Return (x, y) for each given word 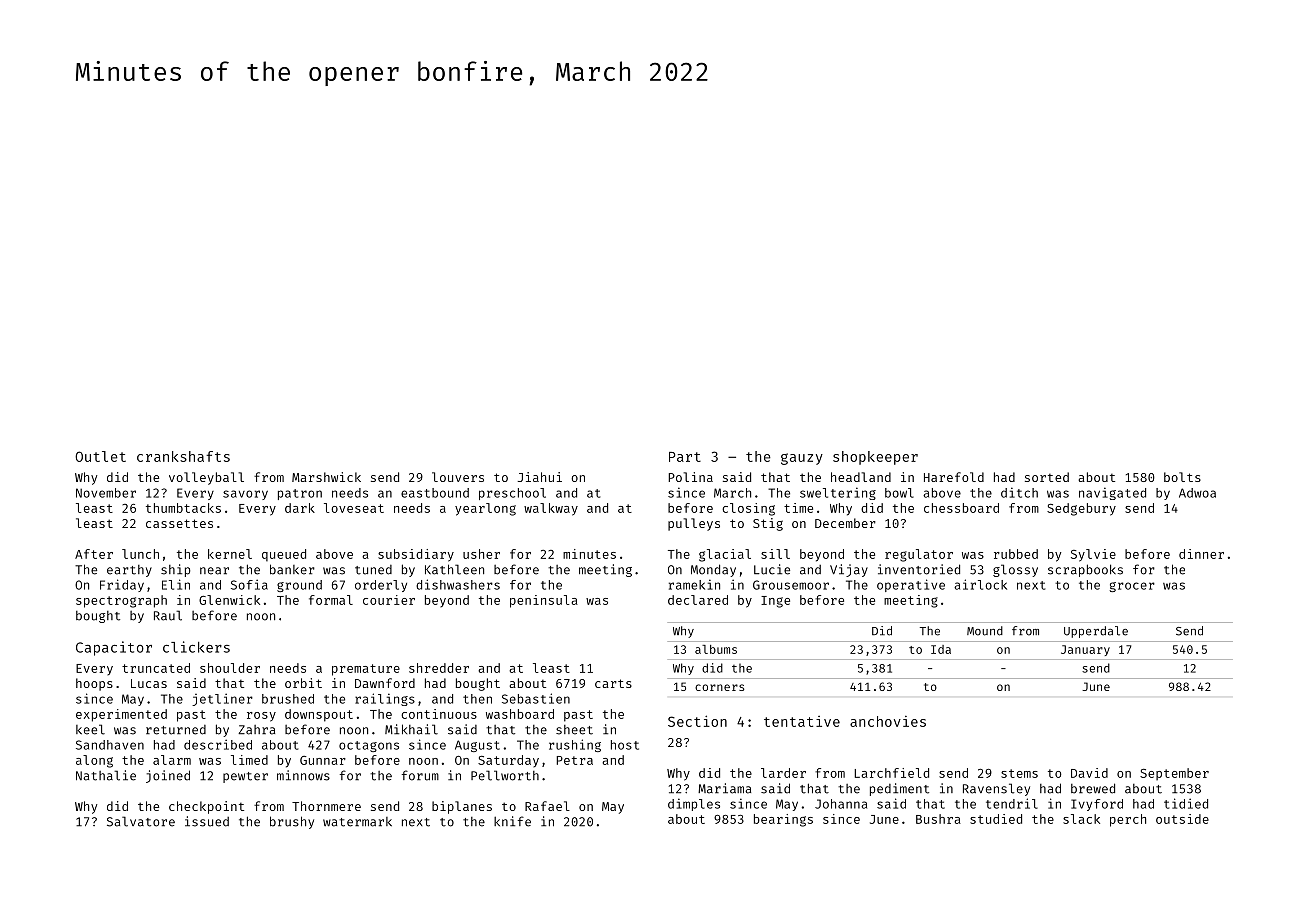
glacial (725, 555)
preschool (512, 494)
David (1089, 773)
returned (176, 730)
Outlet (100, 456)
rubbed (1016, 554)
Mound (985, 631)
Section (697, 721)
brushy (292, 822)
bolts (1182, 477)
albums (716, 649)
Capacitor (114, 648)
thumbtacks (183, 508)
